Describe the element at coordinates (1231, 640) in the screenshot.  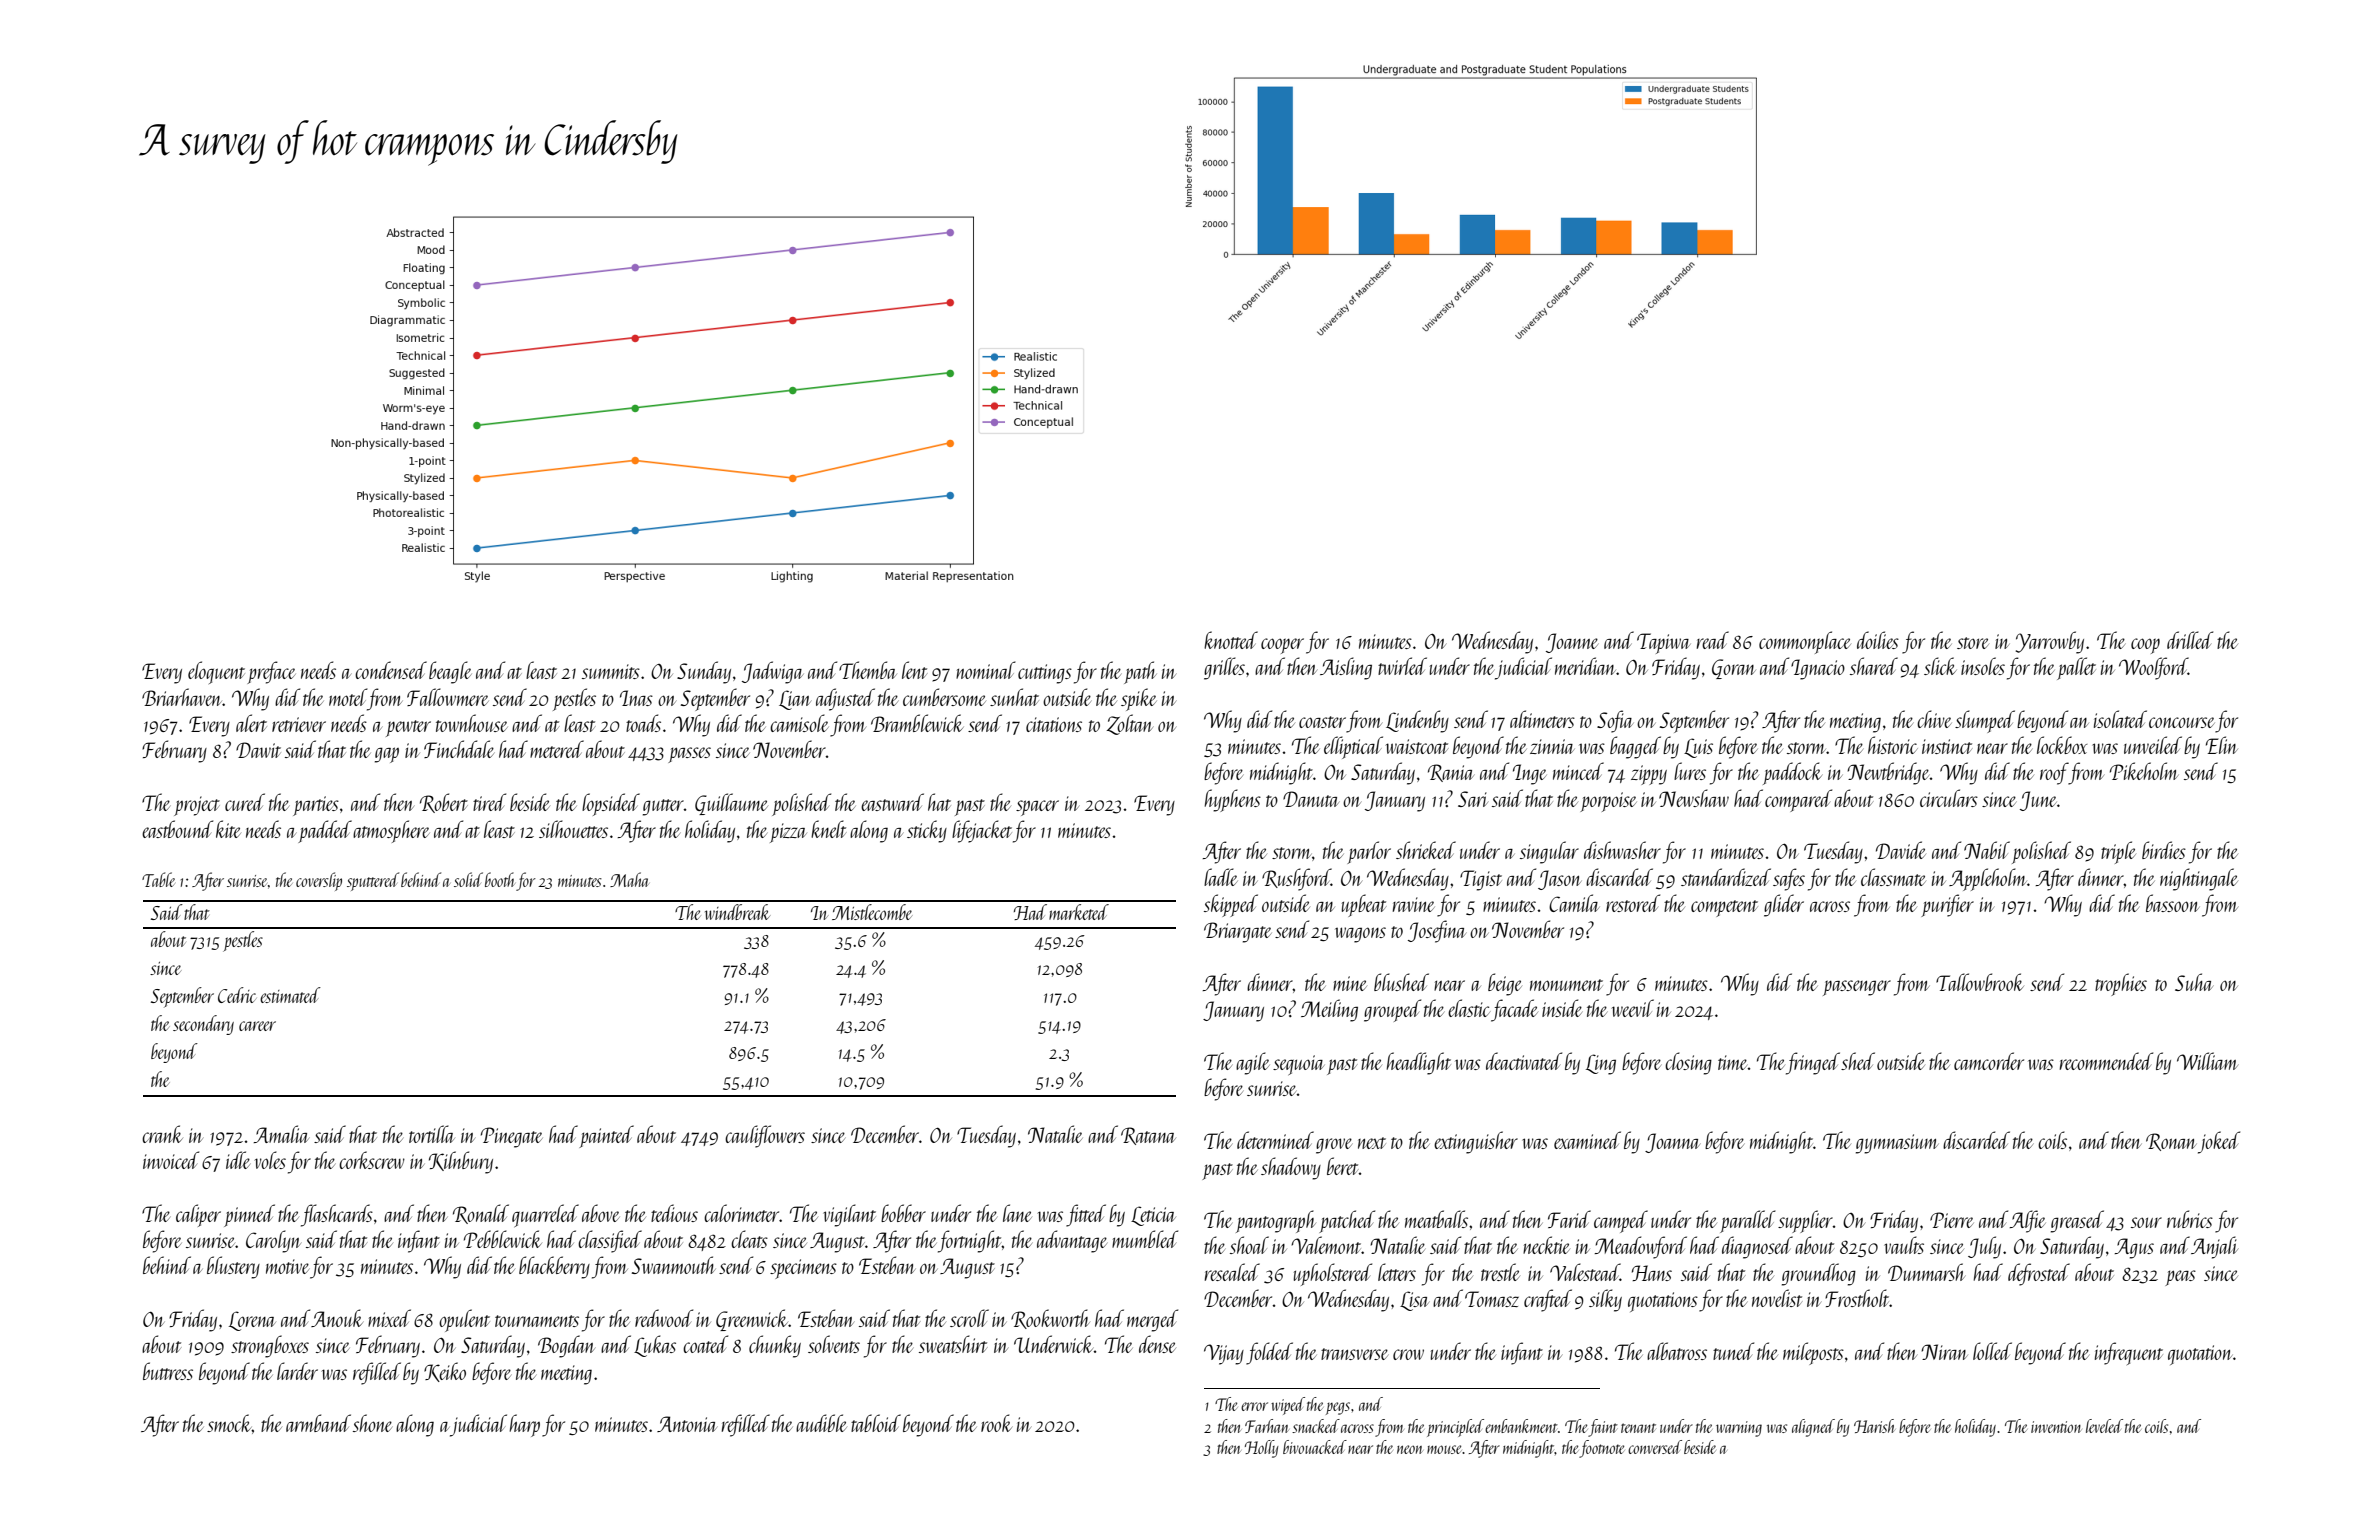
I see `knotted` at that location.
